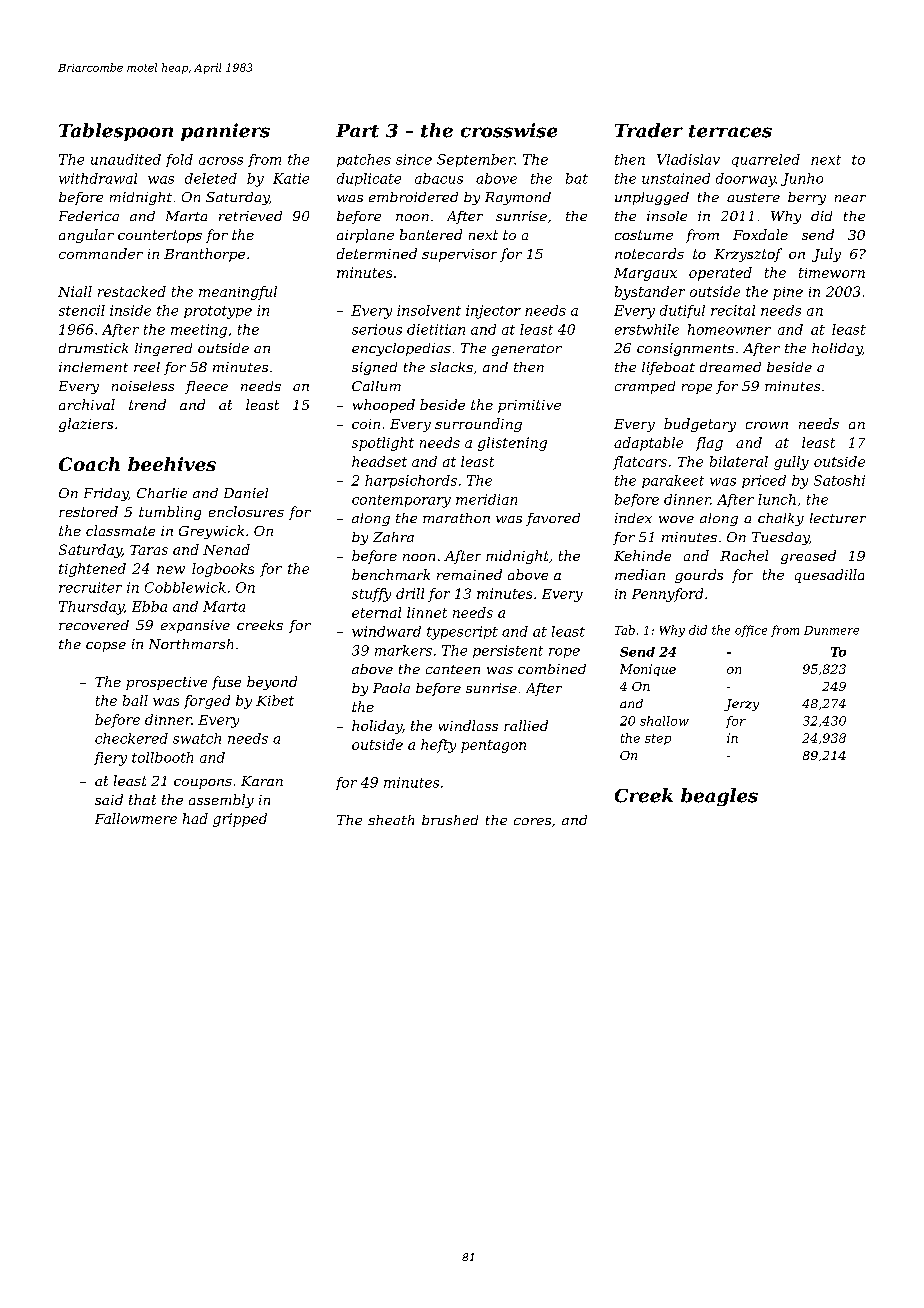 Image resolution: width=924 pixels, height=1308 pixels. I want to click on meeting, so click(199, 331).
